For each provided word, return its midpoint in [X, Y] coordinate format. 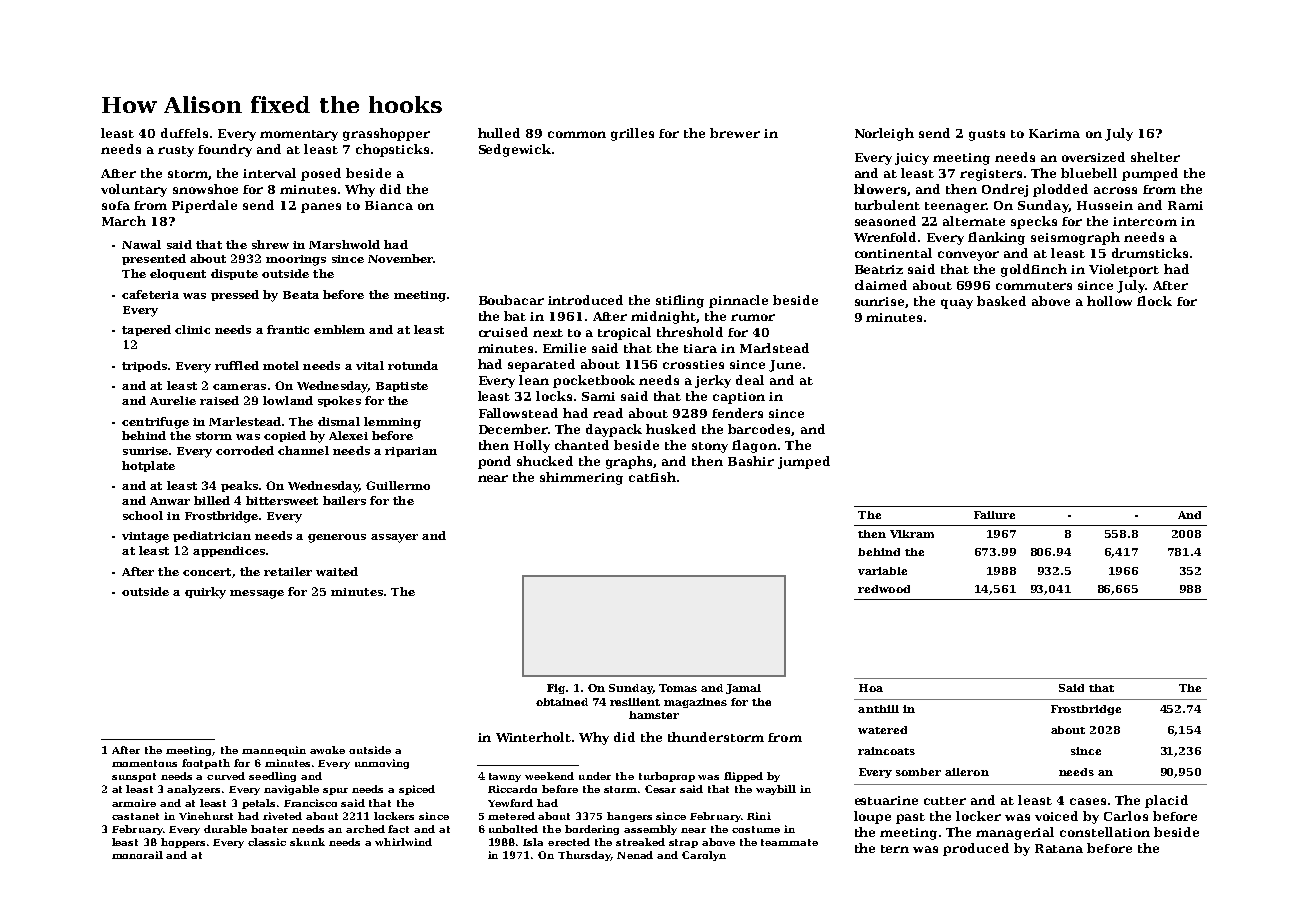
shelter [1155, 157]
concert [207, 572]
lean [534, 380]
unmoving [382, 764]
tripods [144, 366]
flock [1154, 301]
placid [1166, 801]
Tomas [678, 688]
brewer [735, 133]
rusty [176, 151]
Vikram [912, 534]
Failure [994, 515]
